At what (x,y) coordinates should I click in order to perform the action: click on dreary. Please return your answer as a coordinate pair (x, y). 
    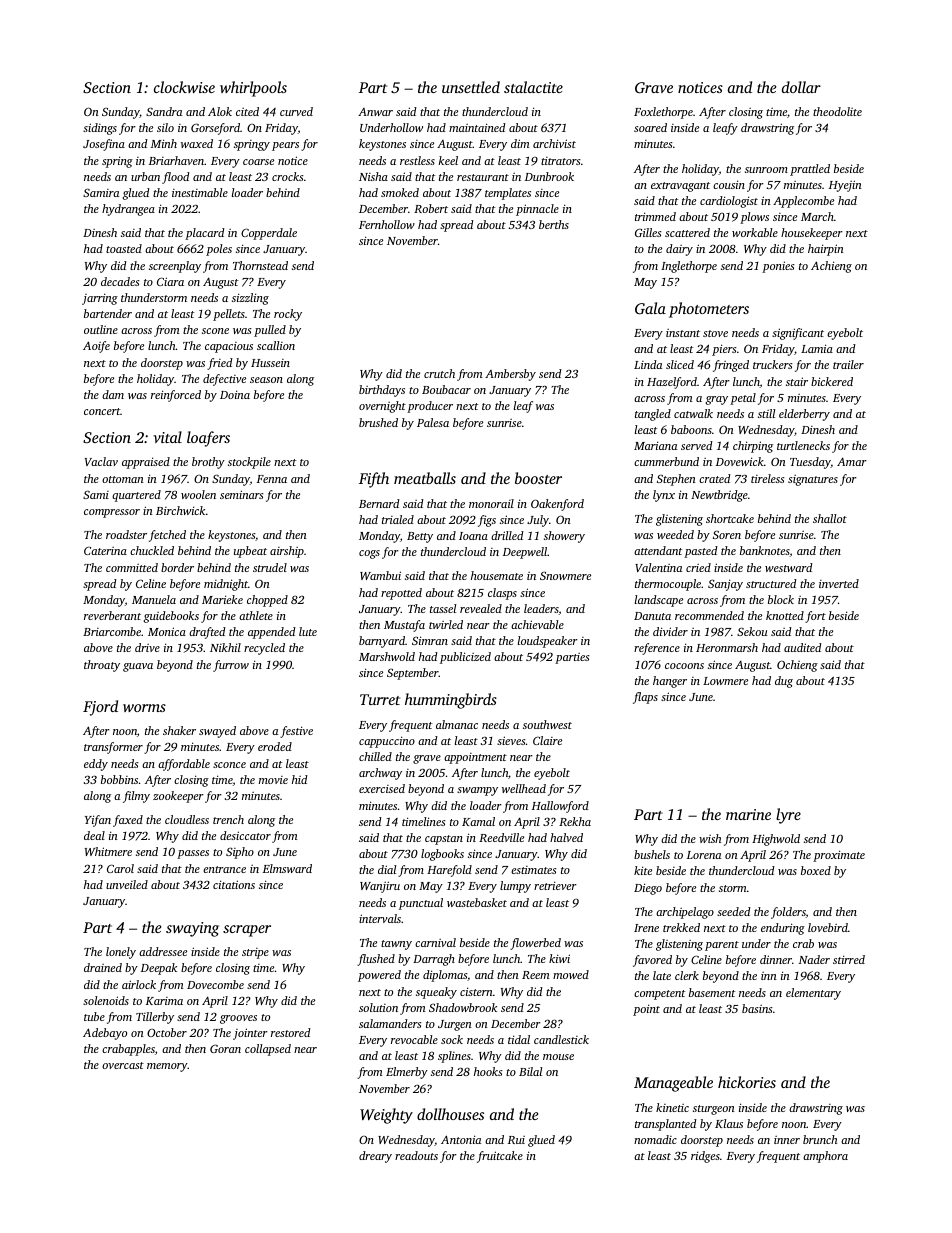
    Looking at the image, I should click on (375, 1157).
